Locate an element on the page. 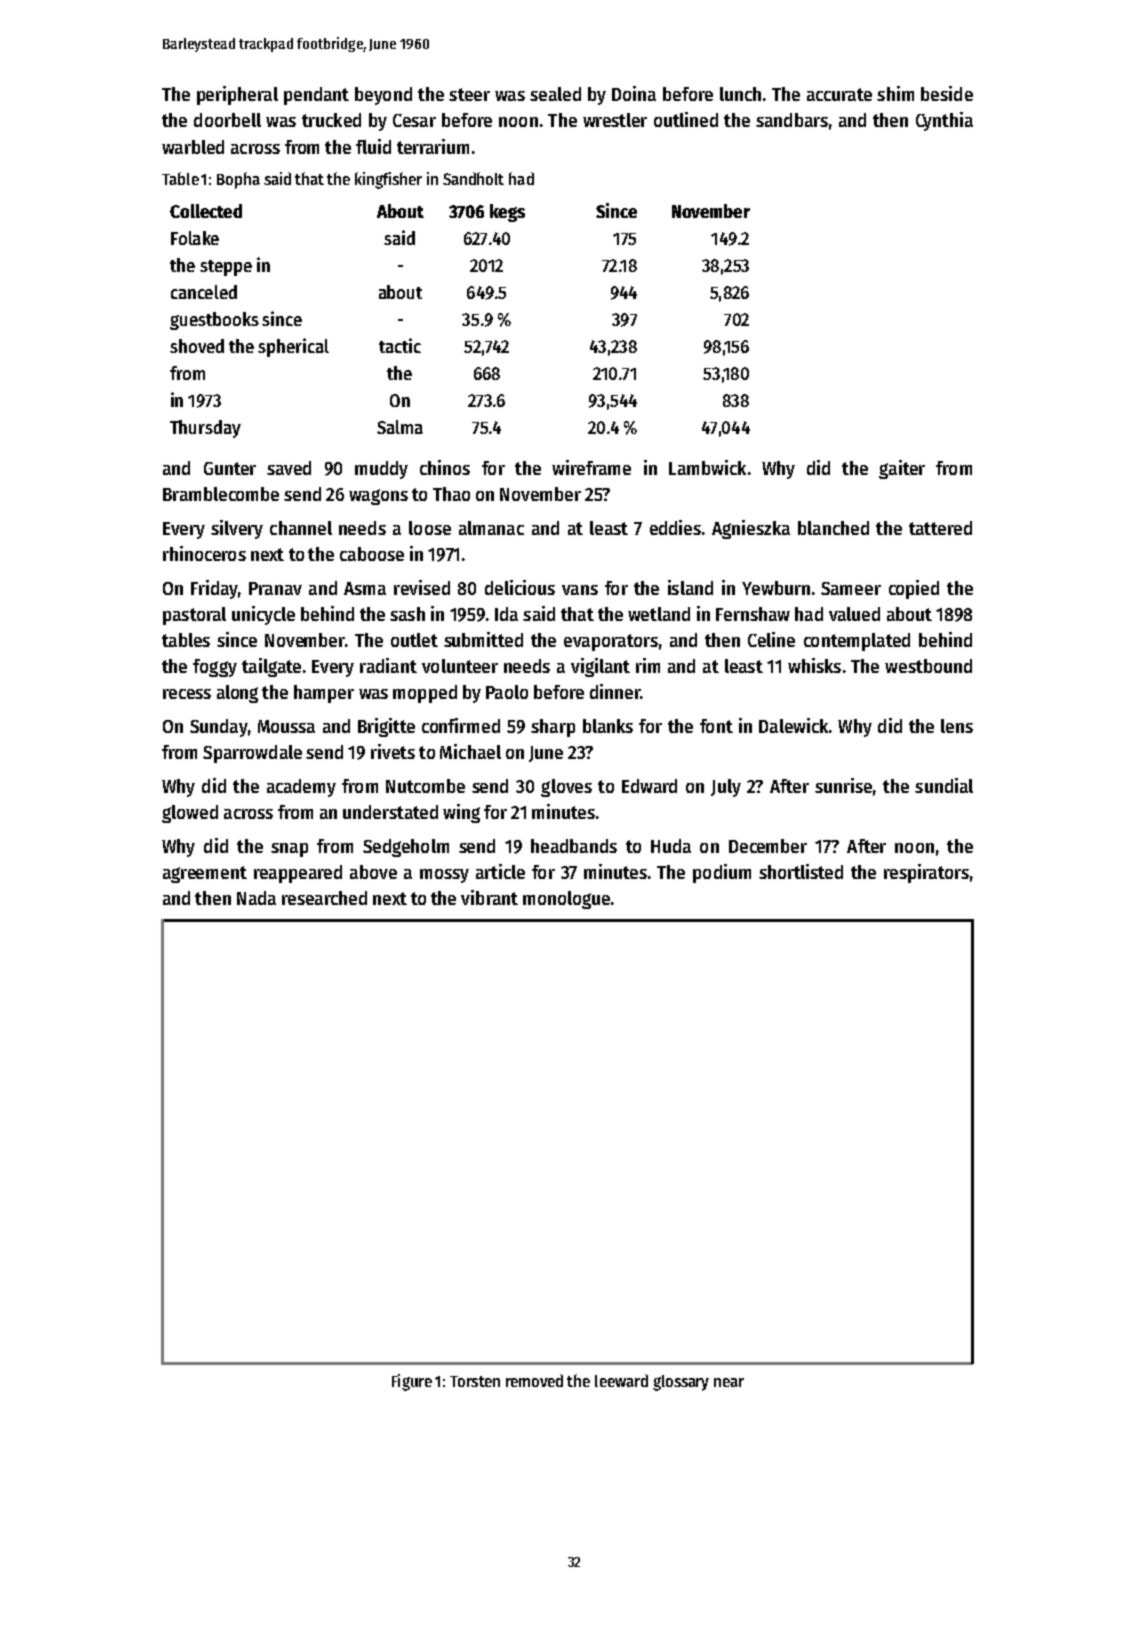 The width and height of the image is (1135, 1643). sandbars is located at coordinates (792, 120).
